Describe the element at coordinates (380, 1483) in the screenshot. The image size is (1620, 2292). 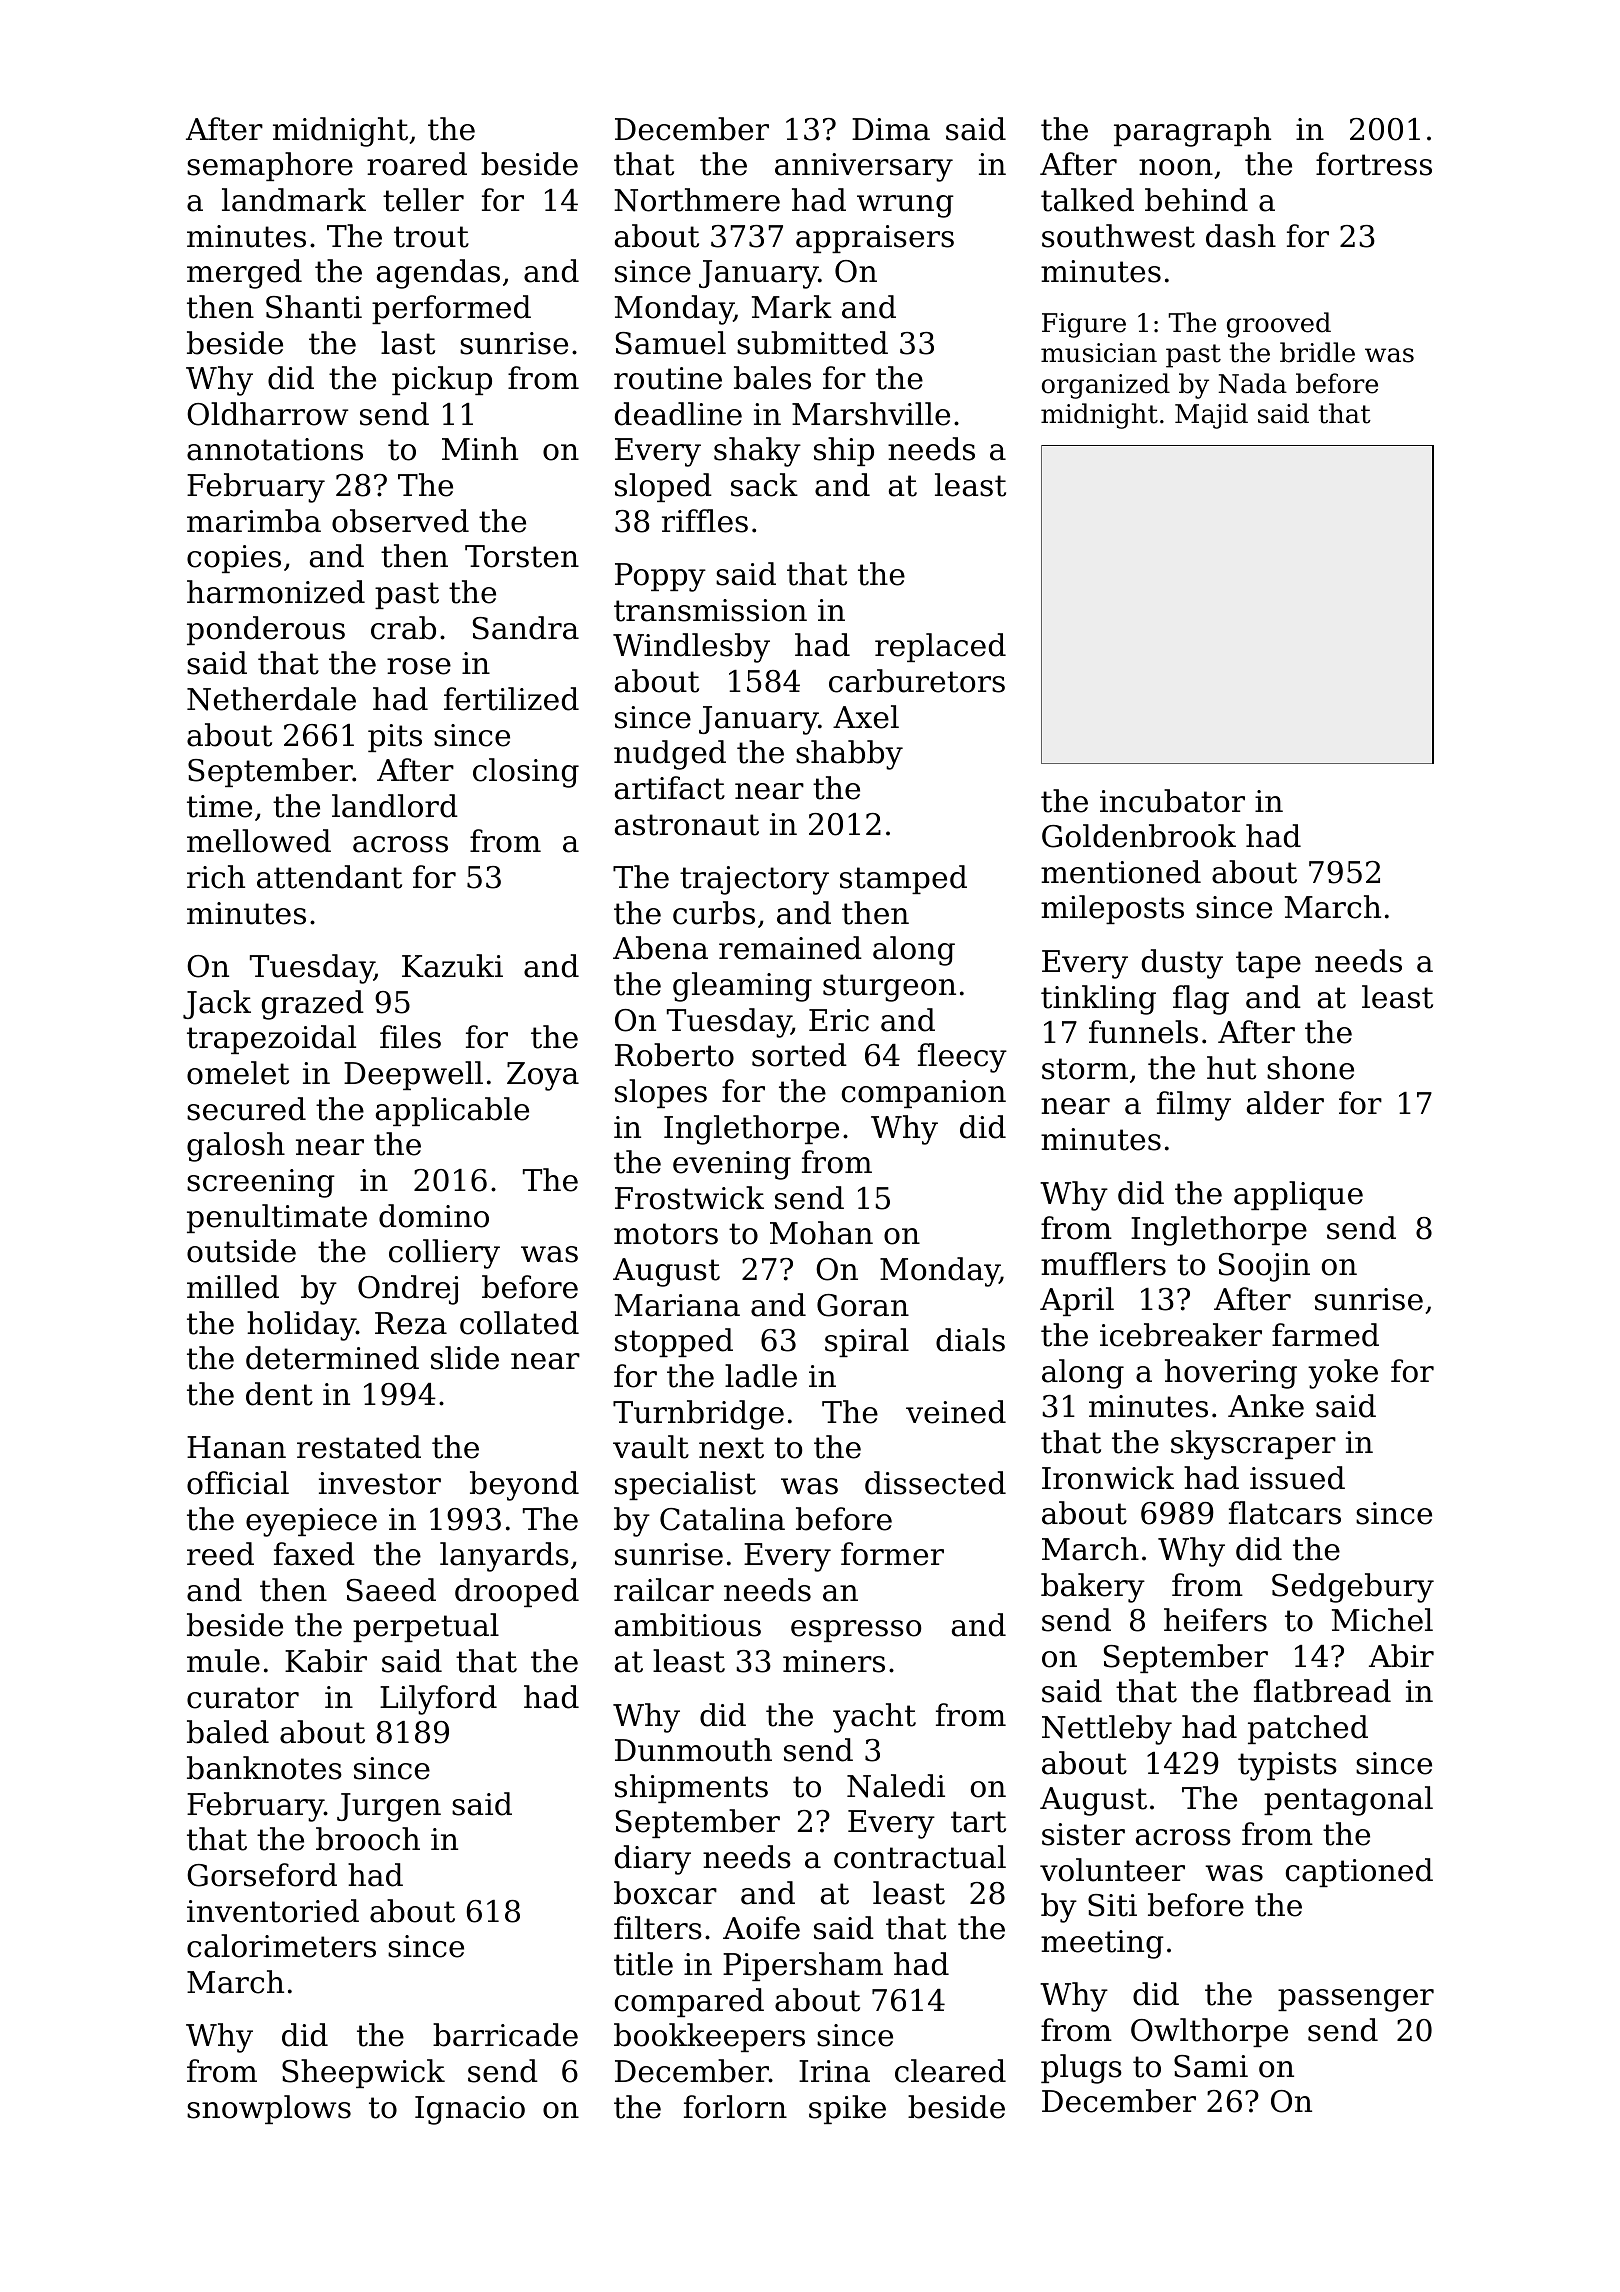
I see `investor` at that location.
